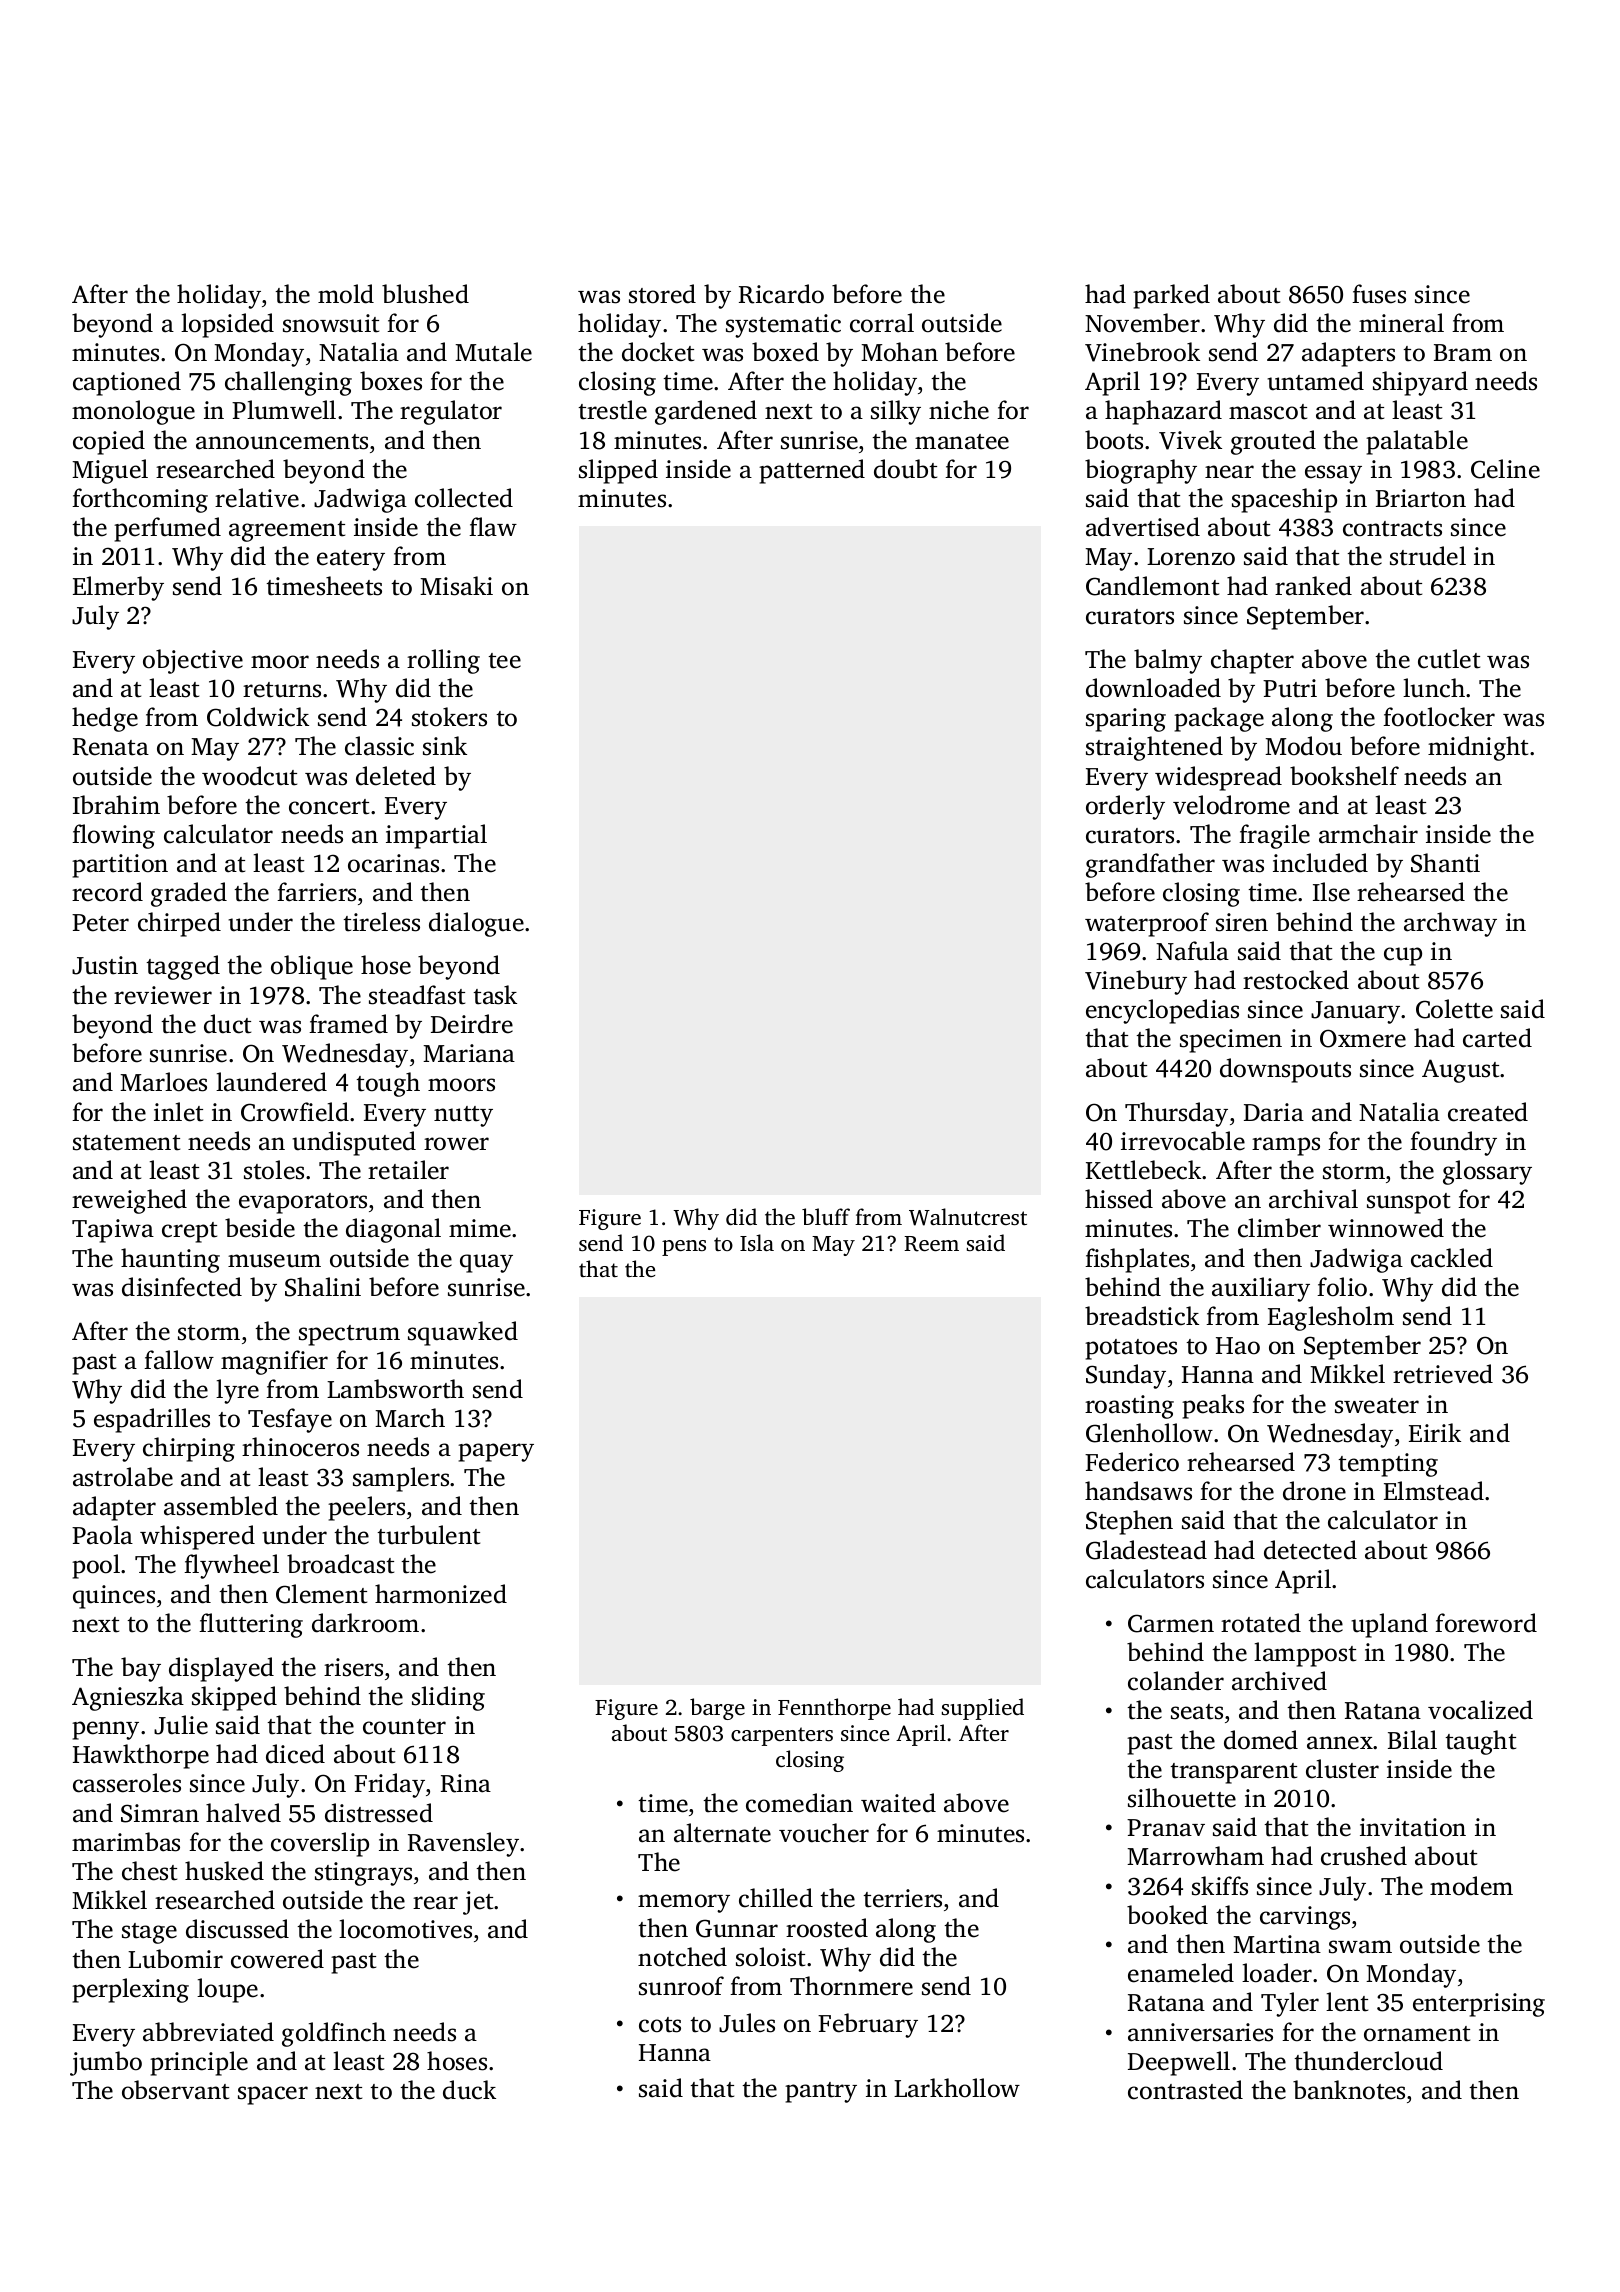  Describe the element at coordinates (1497, 1038) in the image. I see `carted` at that location.
